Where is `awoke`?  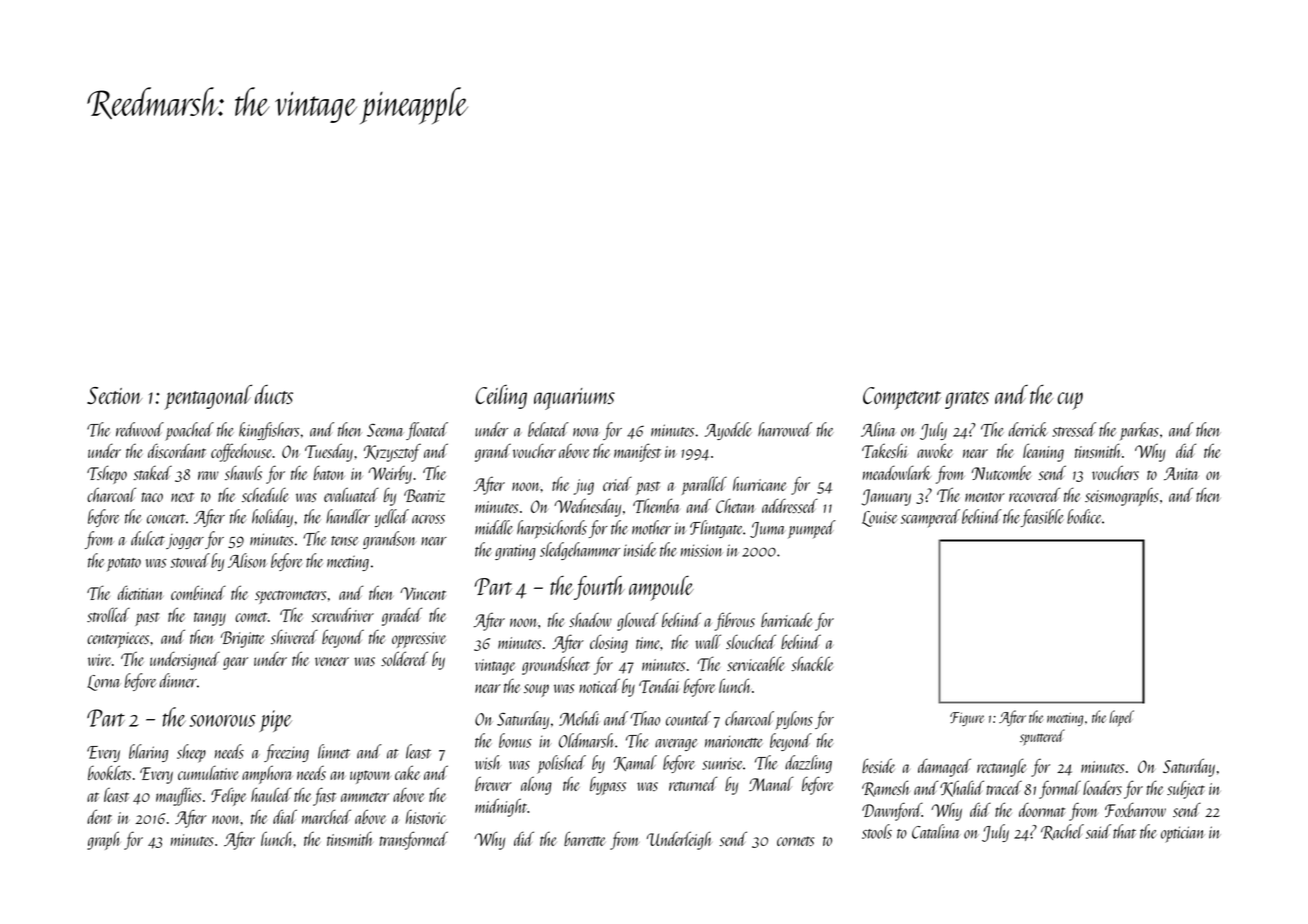
awoke is located at coordinates (935, 450).
